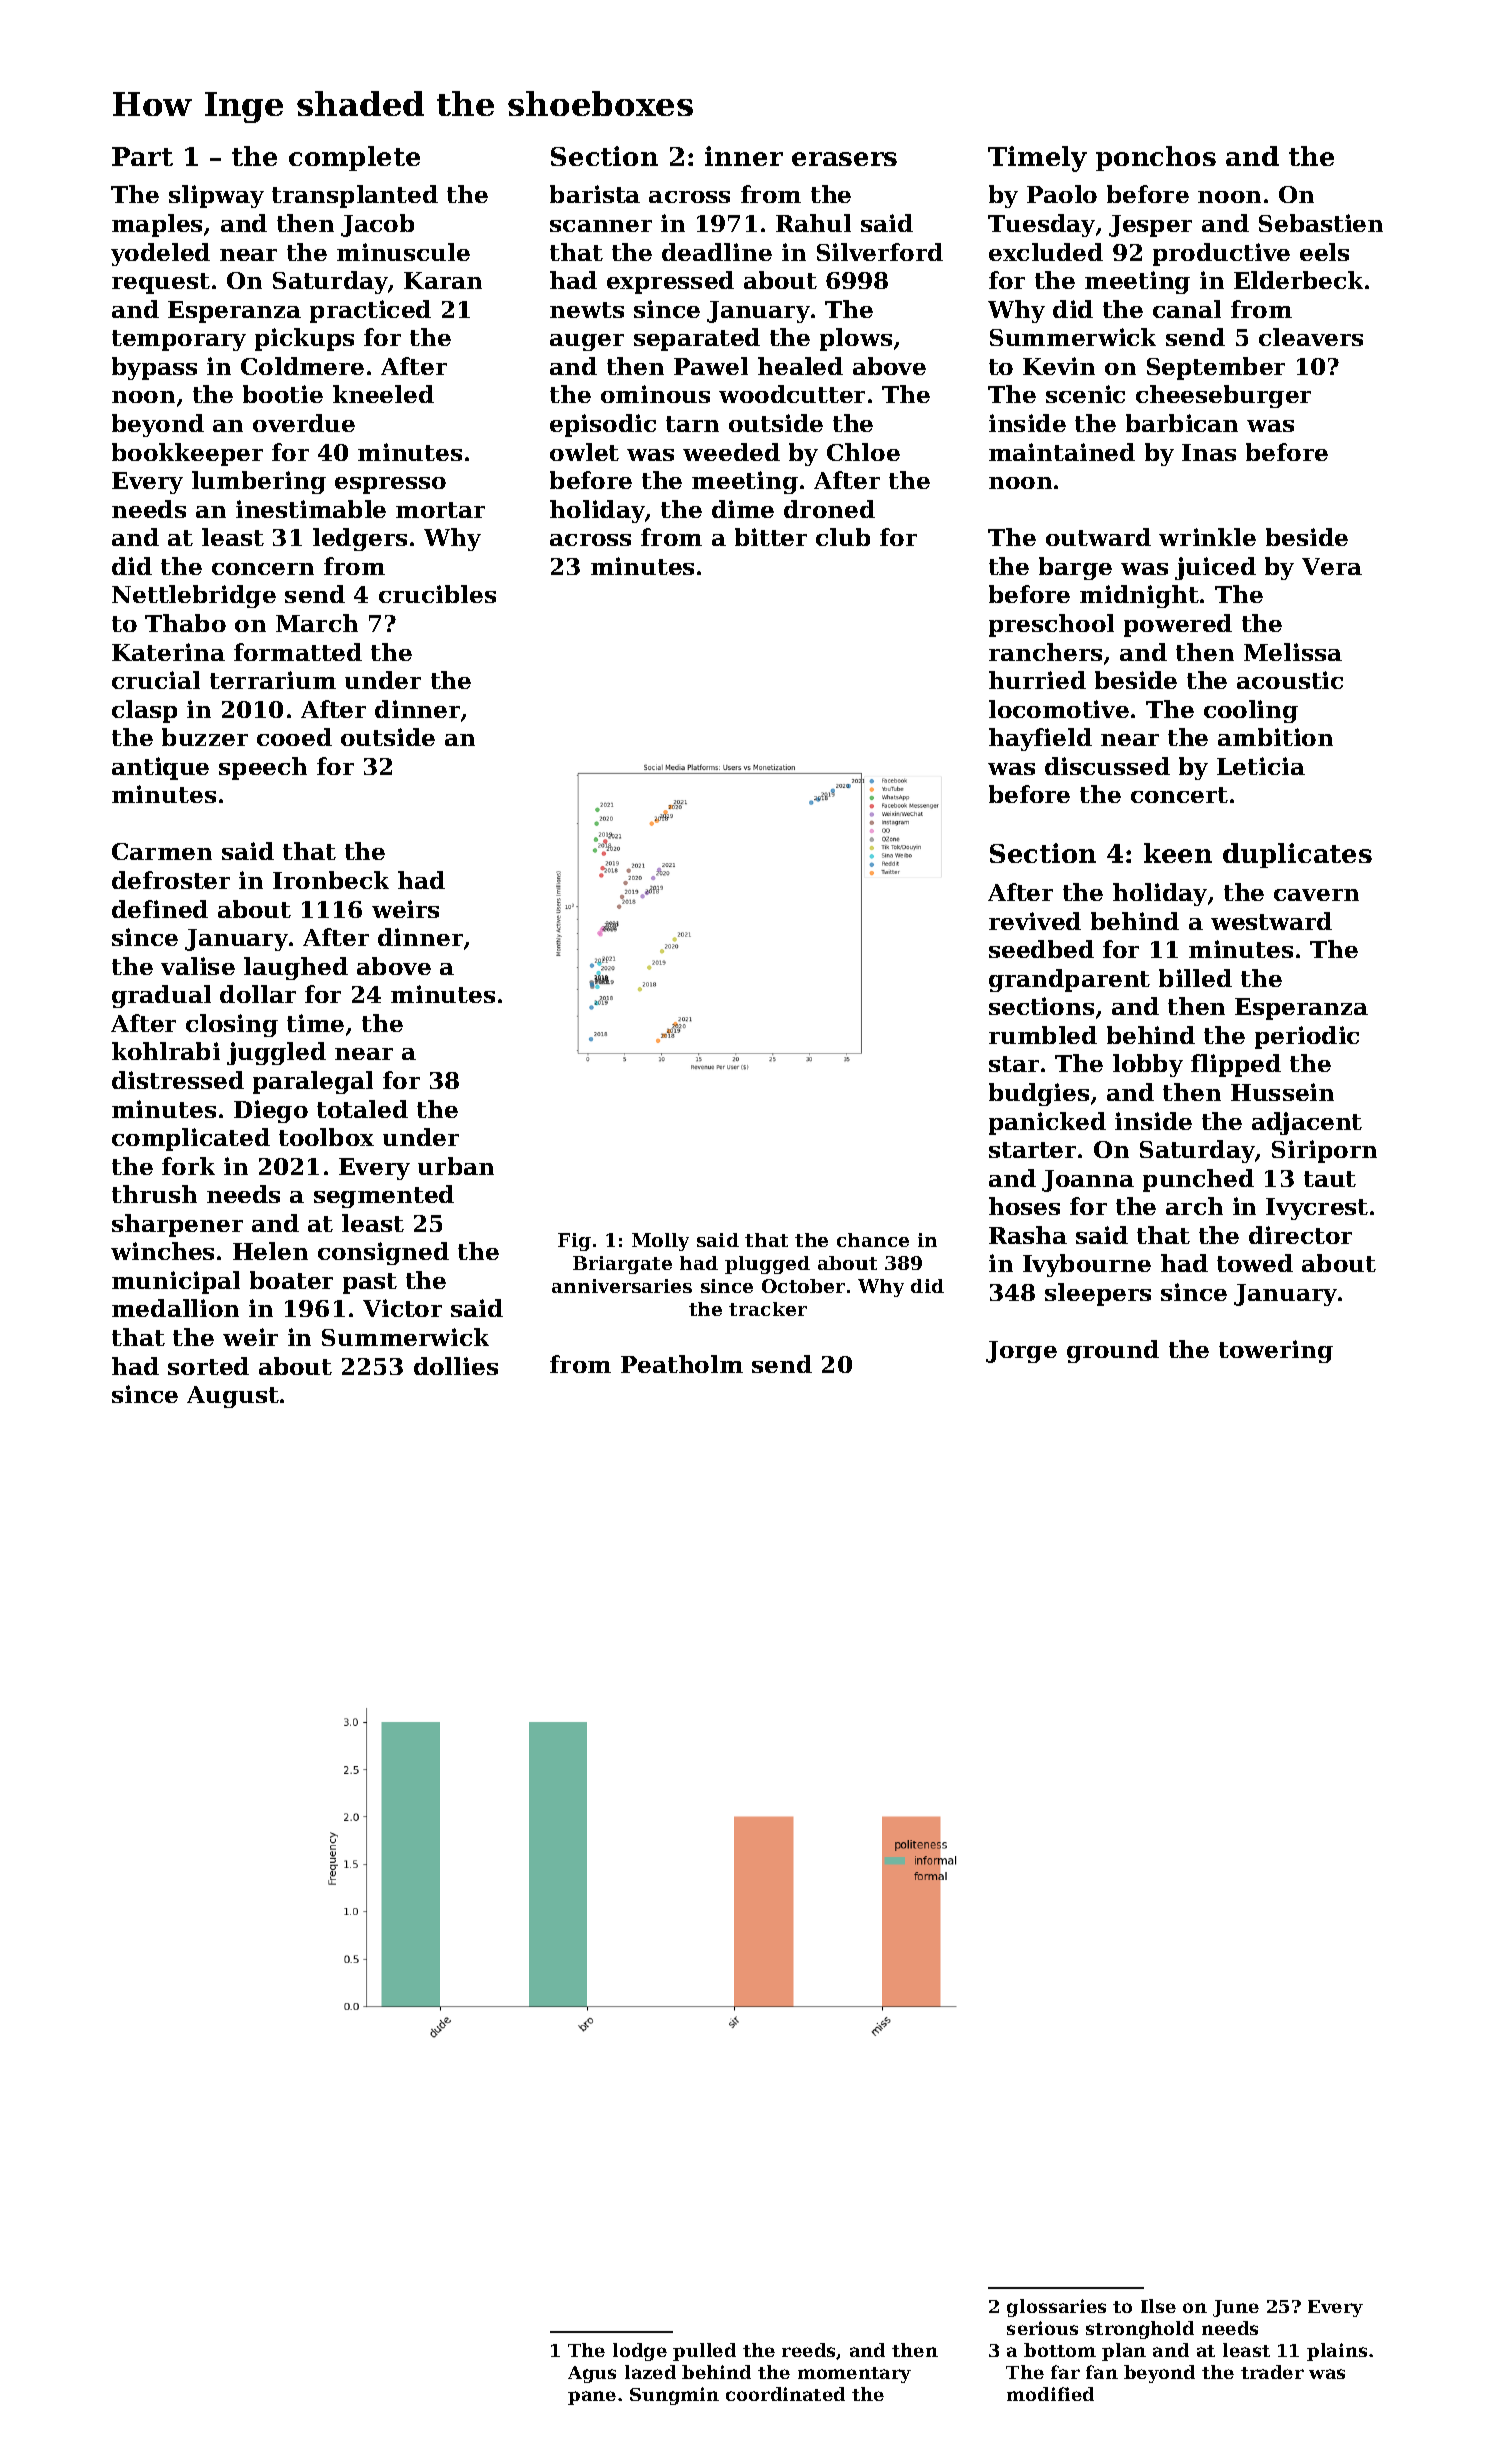 The width and height of the image is (1496, 2464). I want to click on towering, so click(1276, 1351).
